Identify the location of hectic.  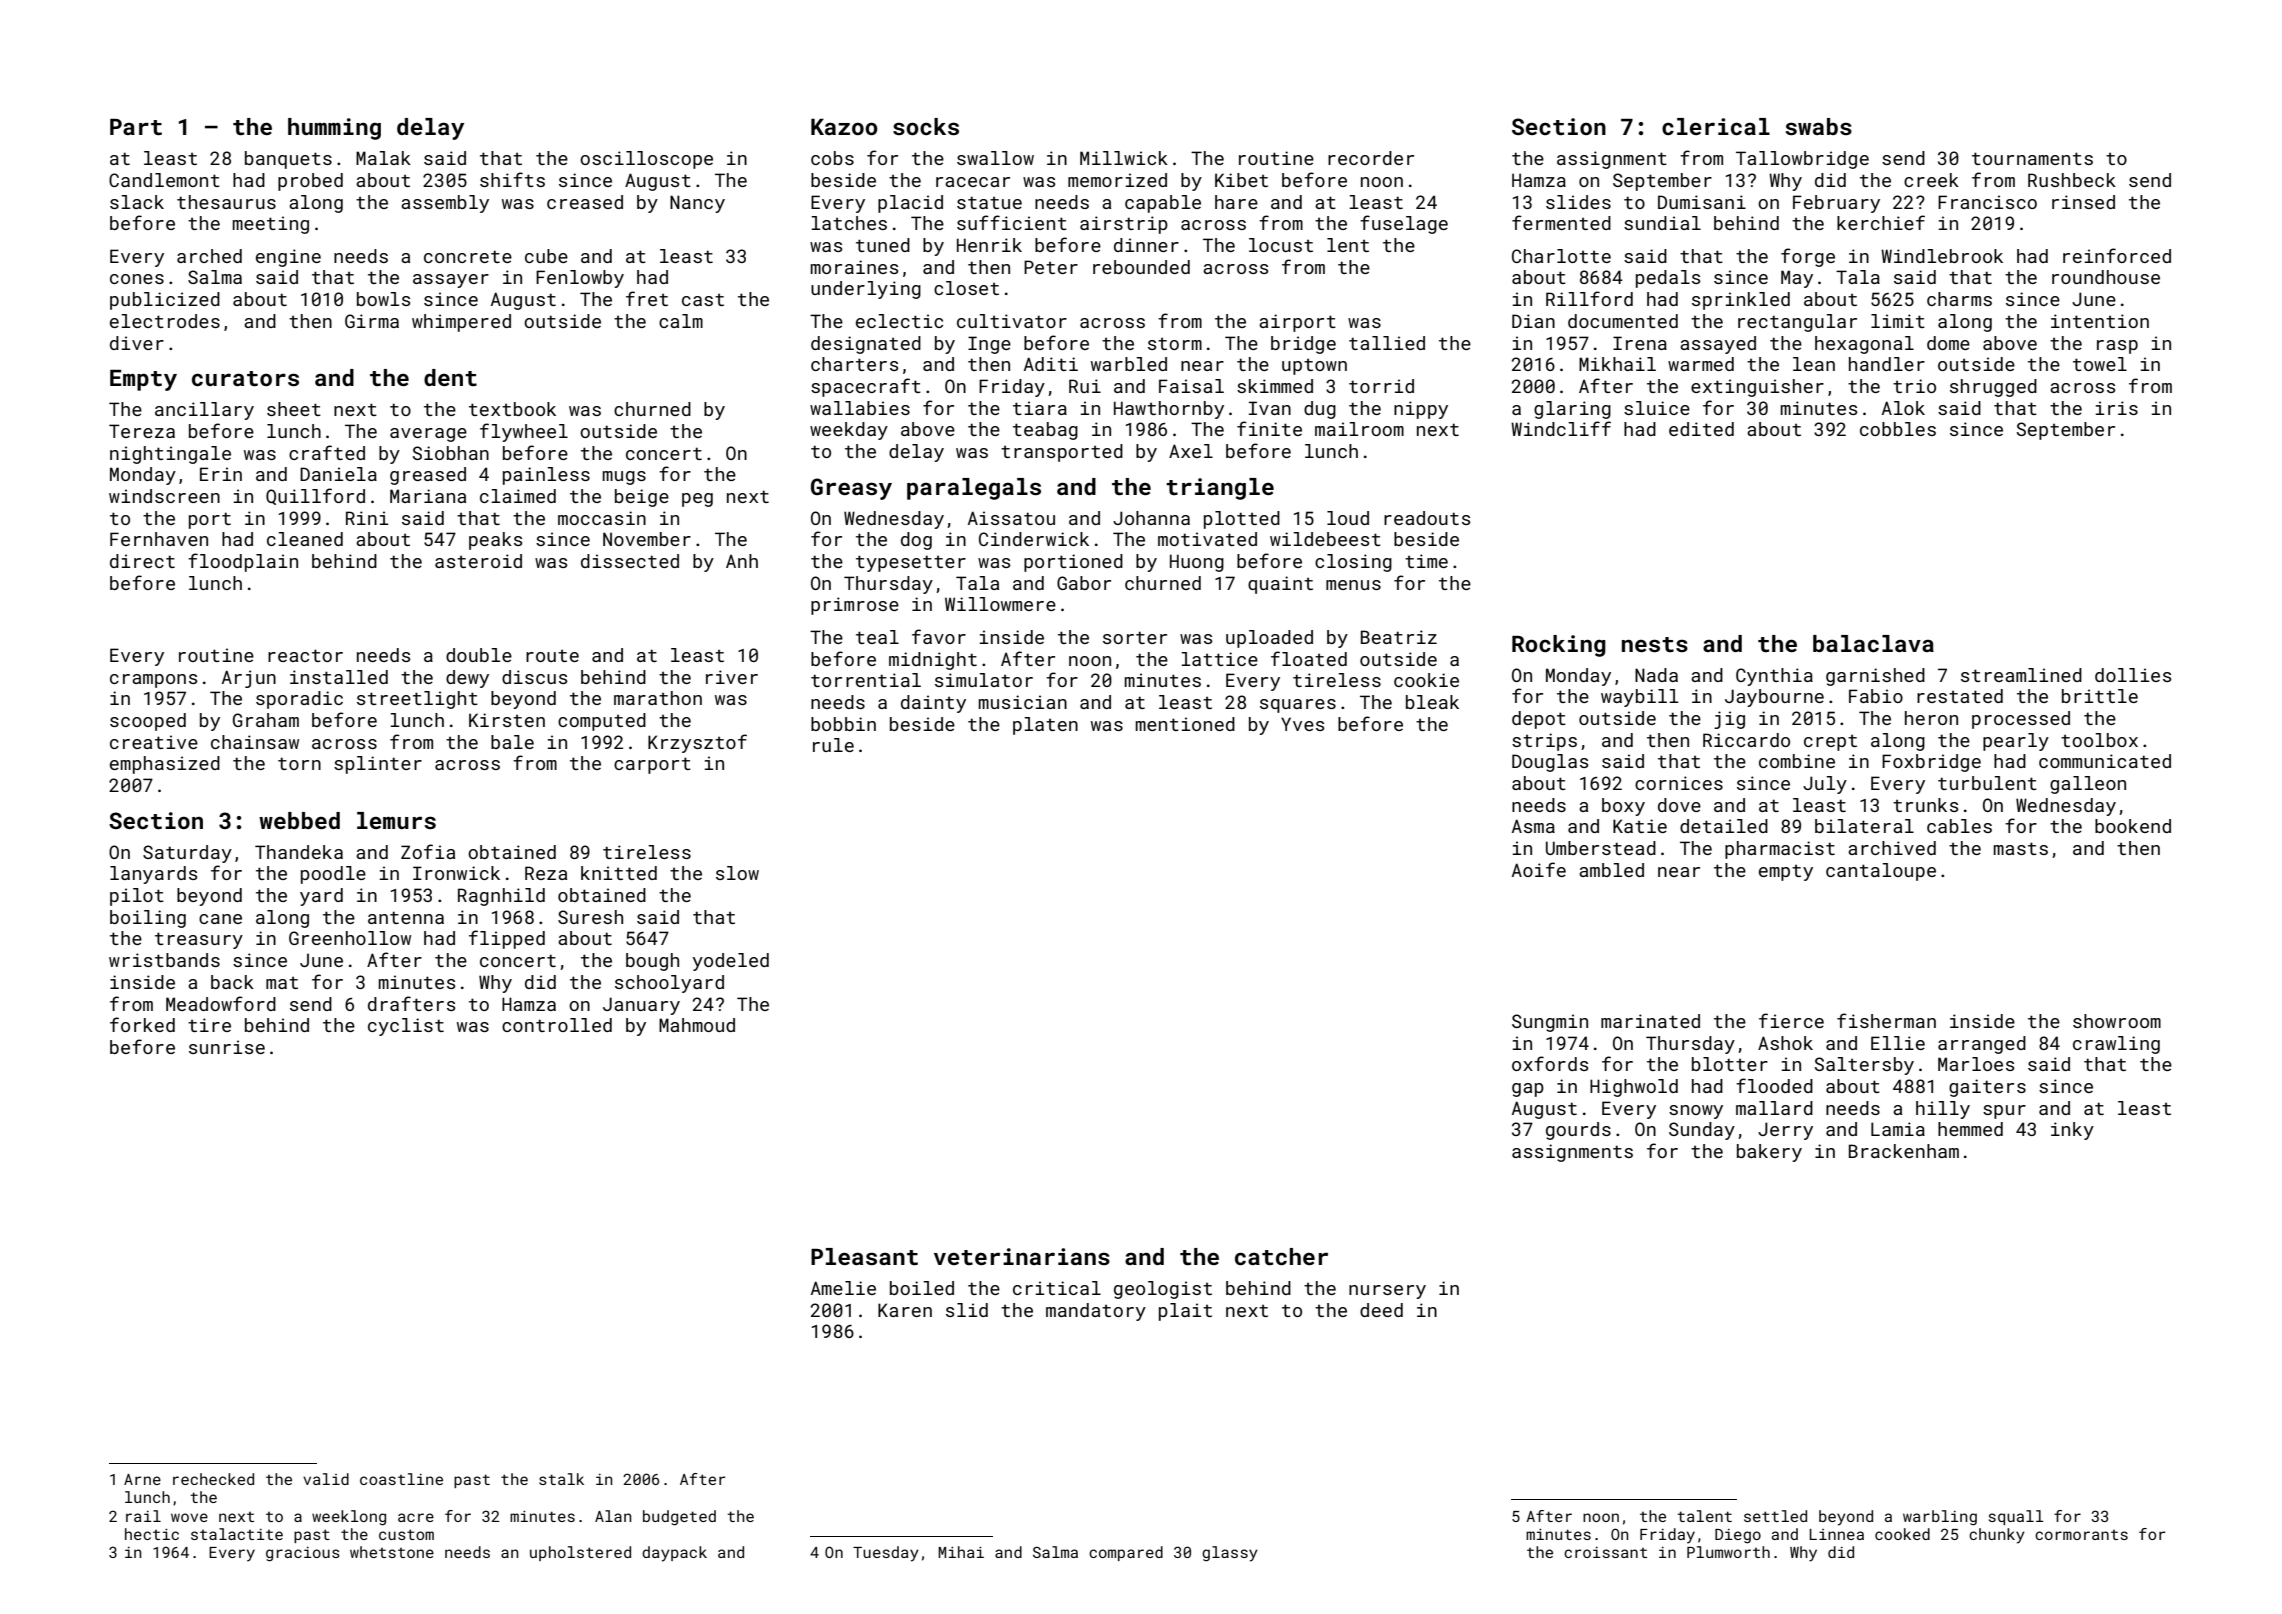
(152, 1534).
